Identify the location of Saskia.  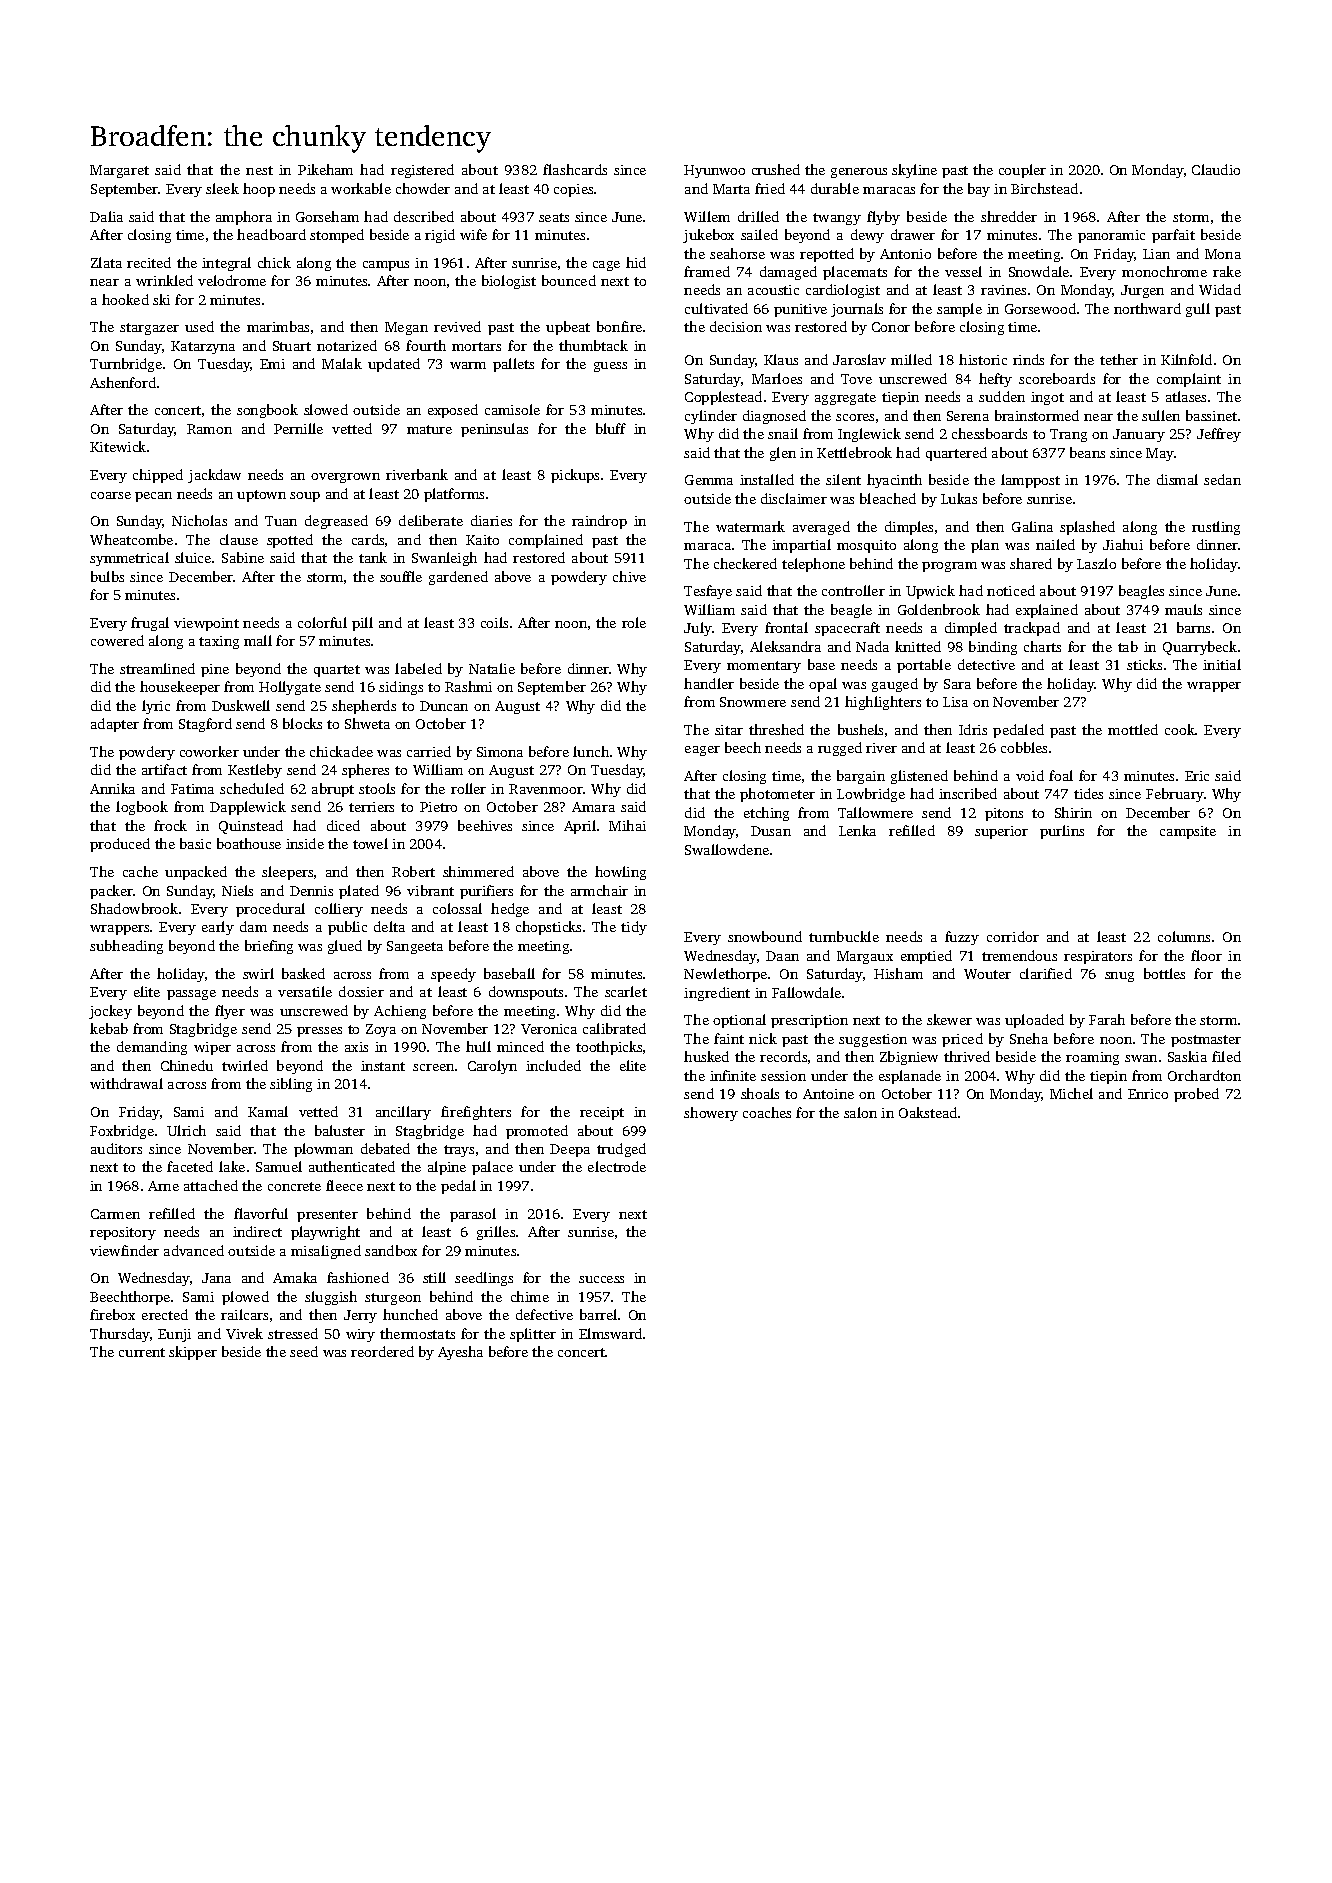
(1187, 1056).
